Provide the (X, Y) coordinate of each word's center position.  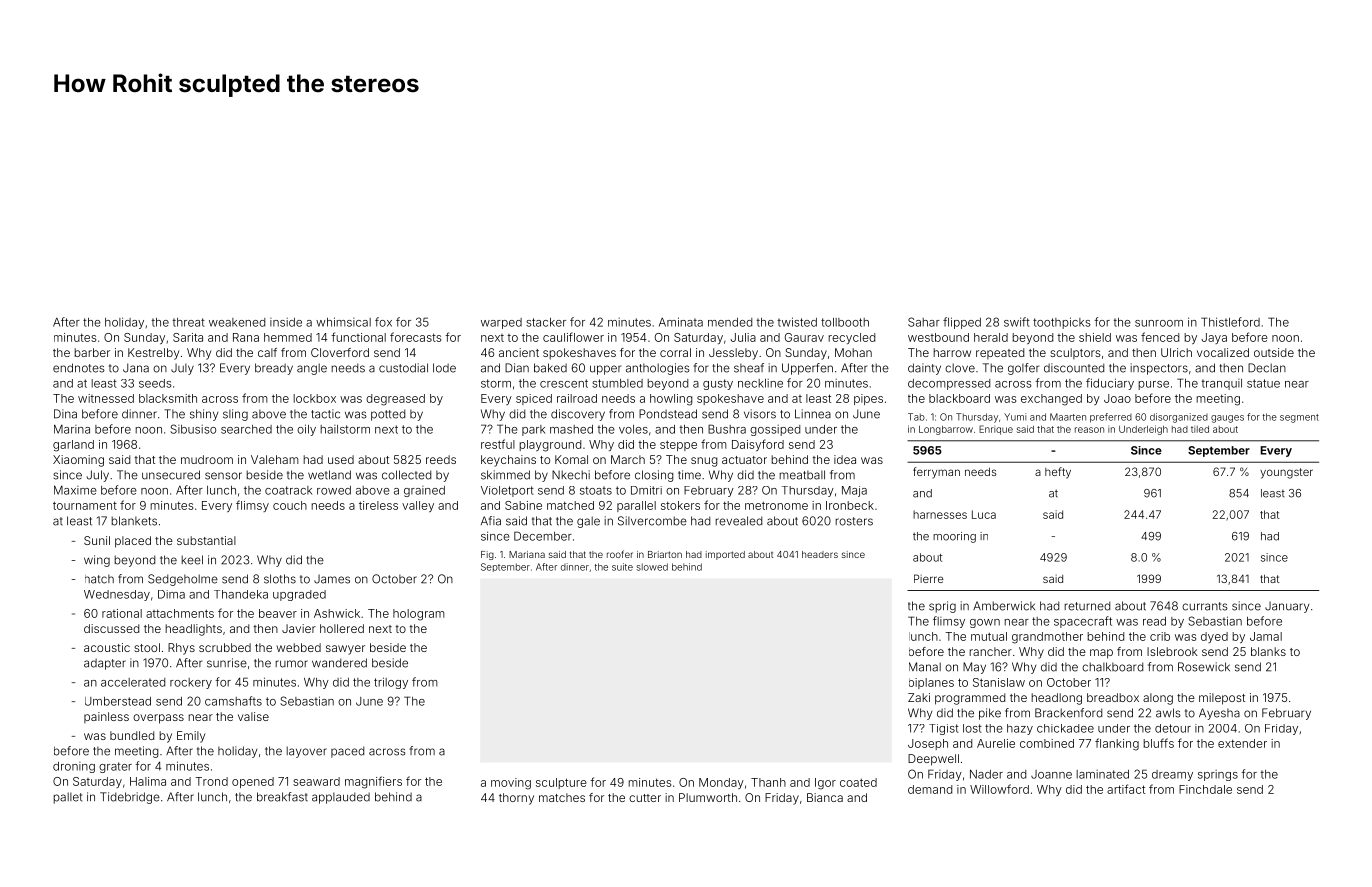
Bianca (825, 797)
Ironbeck (850, 505)
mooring (954, 537)
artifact (1126, 789)
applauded (341, 798)
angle (312, 369)
